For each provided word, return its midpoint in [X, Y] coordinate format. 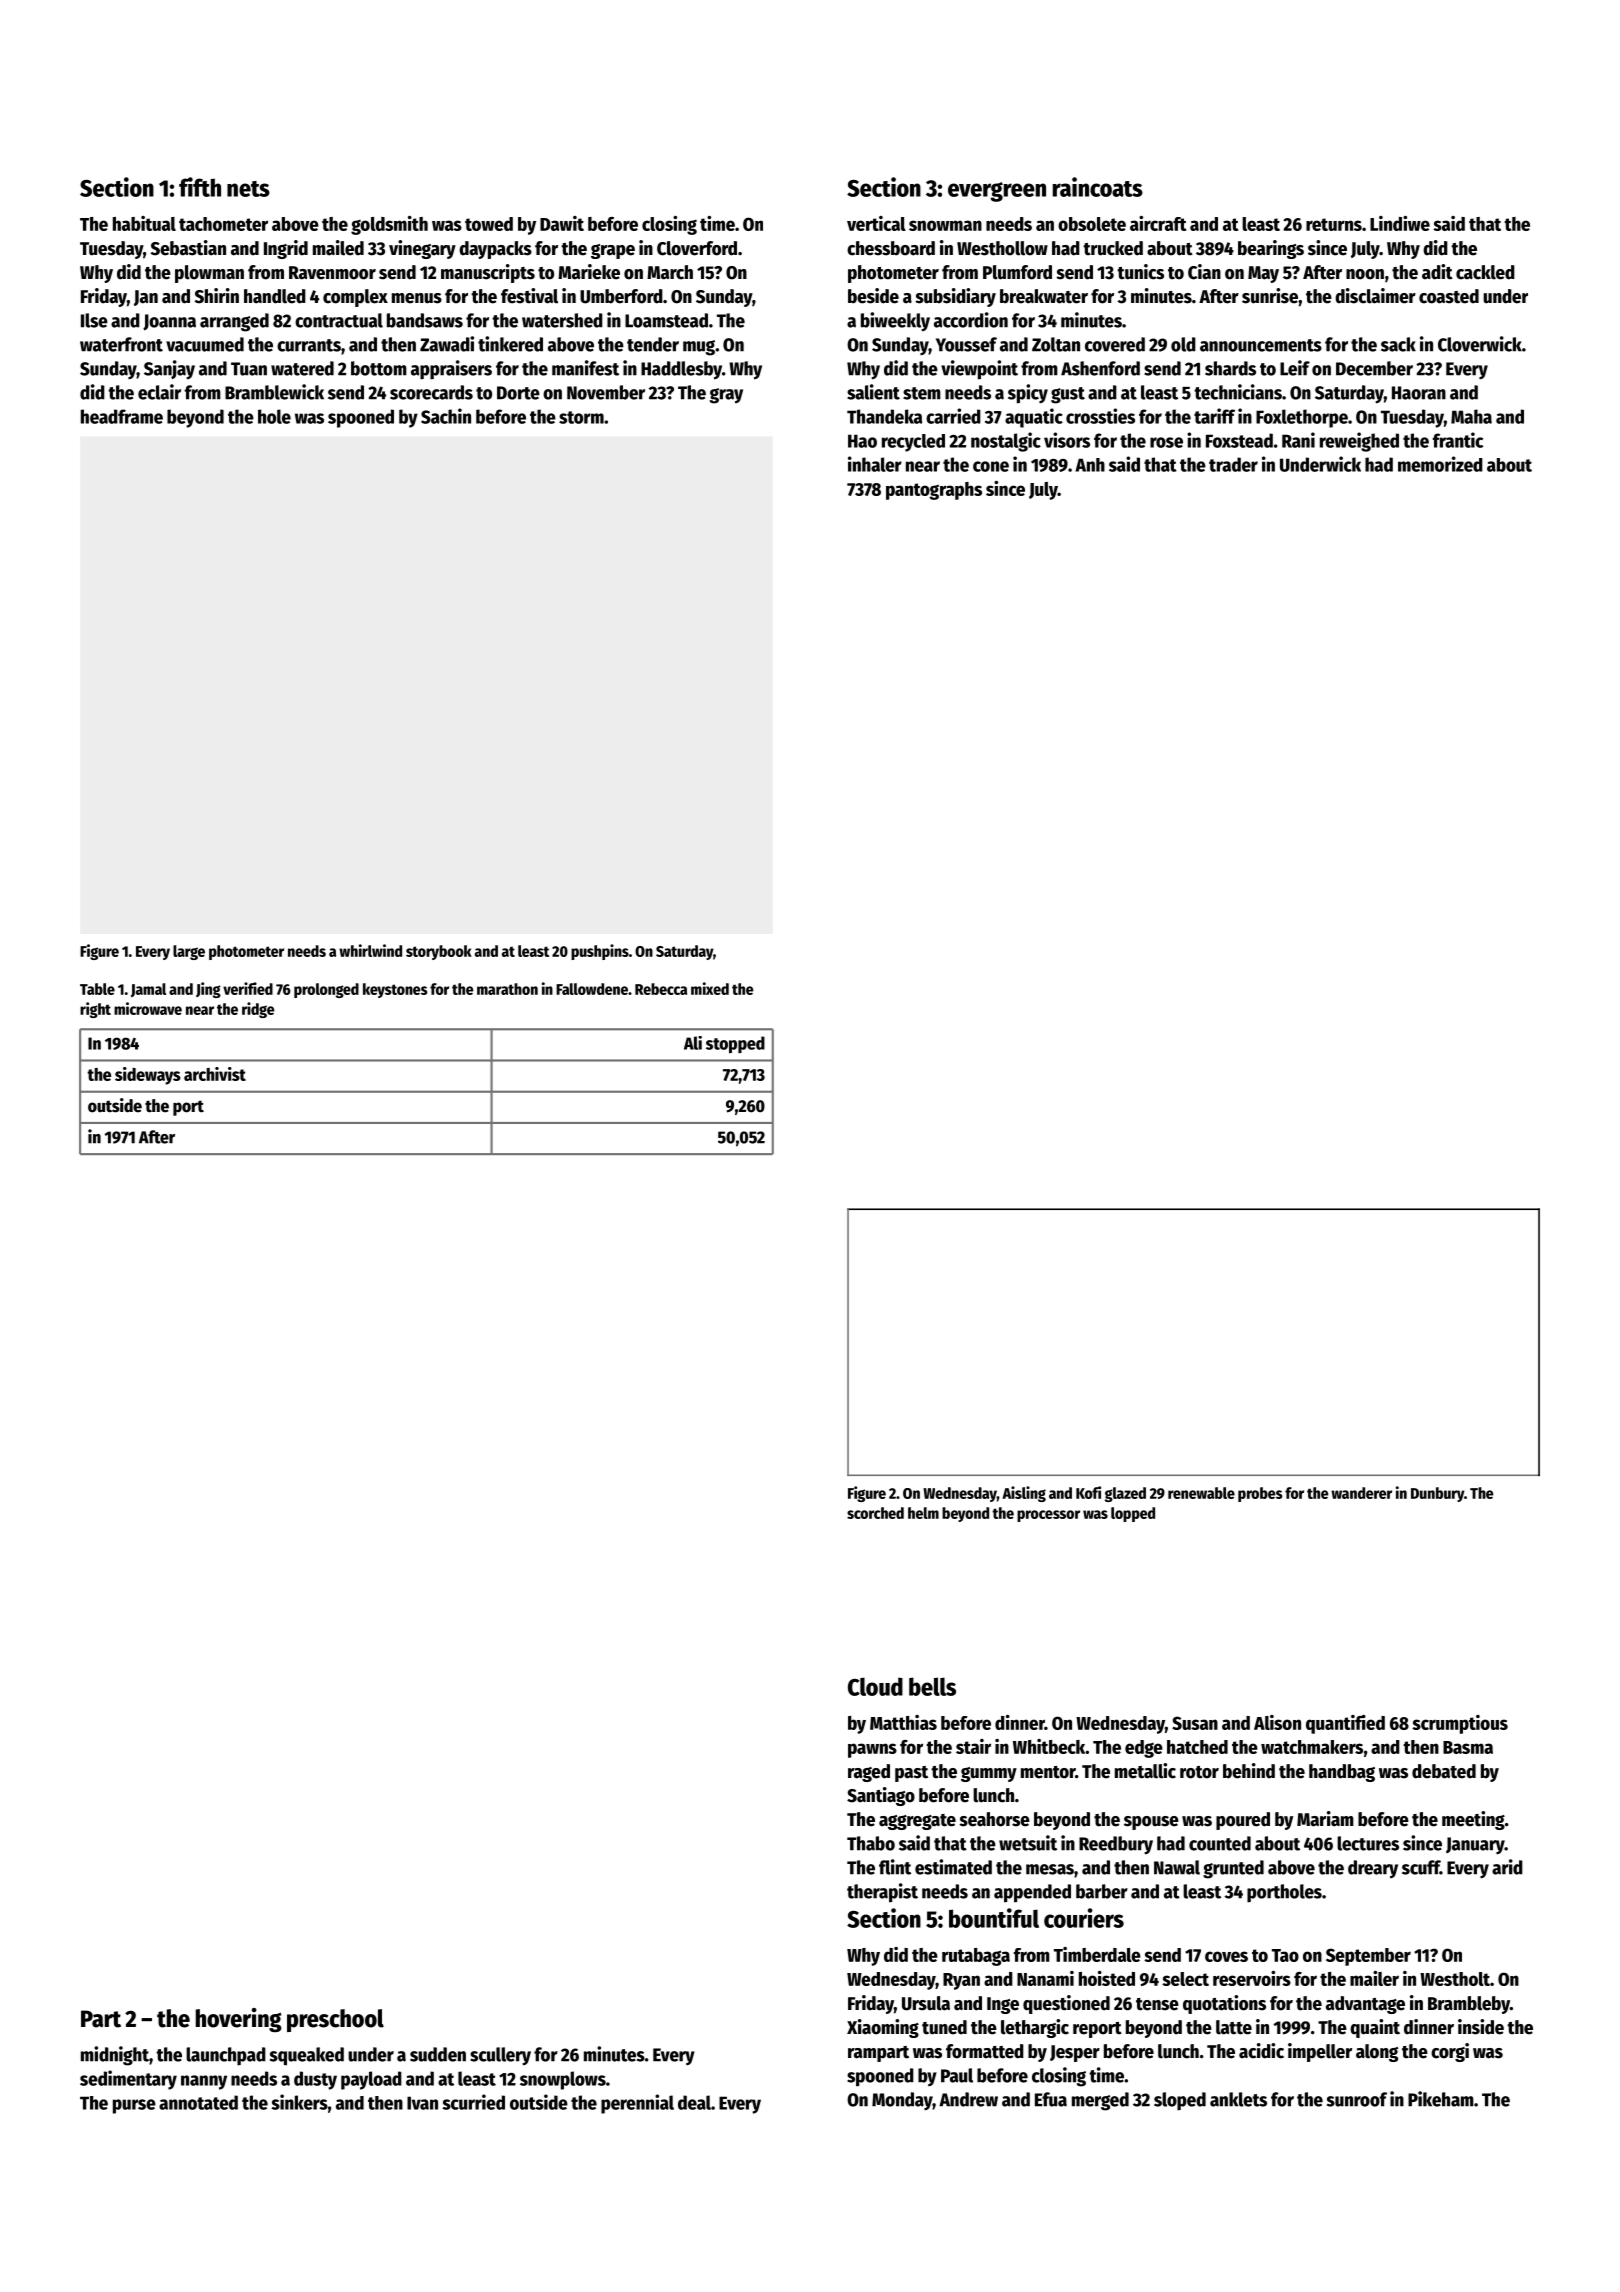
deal [694, 2102]
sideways [148, 1076]
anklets [1238, 2099]
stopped [735, 1045]
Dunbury [1437, 1494]
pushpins [600, 952]
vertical [876, 223]
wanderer [1361, 1493]
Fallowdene [592, 989]
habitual [144, 223]
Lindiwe [1400, 223]
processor [1048, 1516]
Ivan [422, 2103]
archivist [215, 1074]
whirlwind [370, 950]
